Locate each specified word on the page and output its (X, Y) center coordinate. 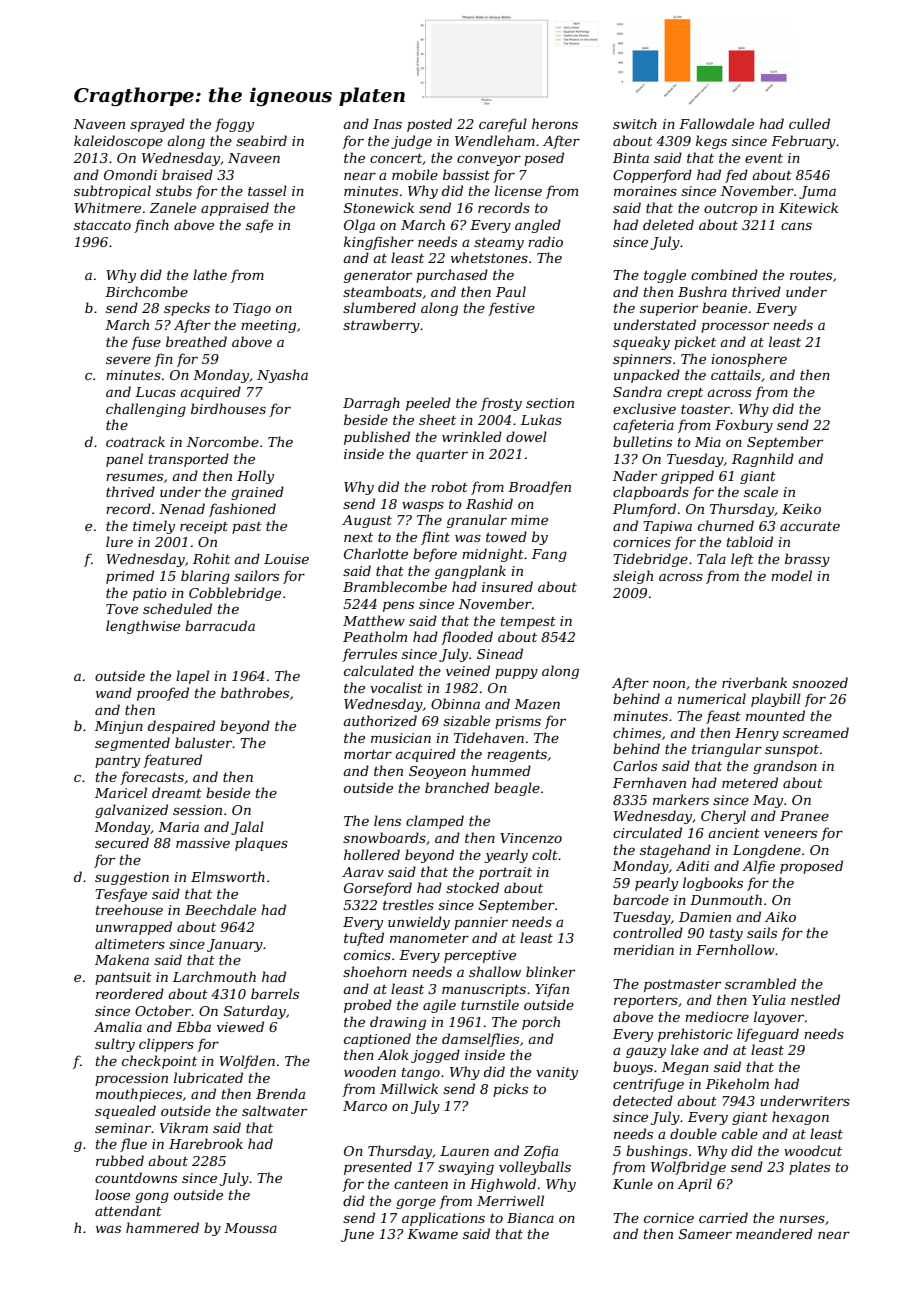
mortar (368, 754)
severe (128, 360)
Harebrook (206, 1143)
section (550, 403)
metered (750, 782)
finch (151, 226)
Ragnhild (763, 460)
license (518, 190)
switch (635, 123)
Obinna (455, 703)
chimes (637, 732)
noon (669, 684)
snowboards (384, 837)
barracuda (220, 625)
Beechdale (220, 909)
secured (122, 842)
